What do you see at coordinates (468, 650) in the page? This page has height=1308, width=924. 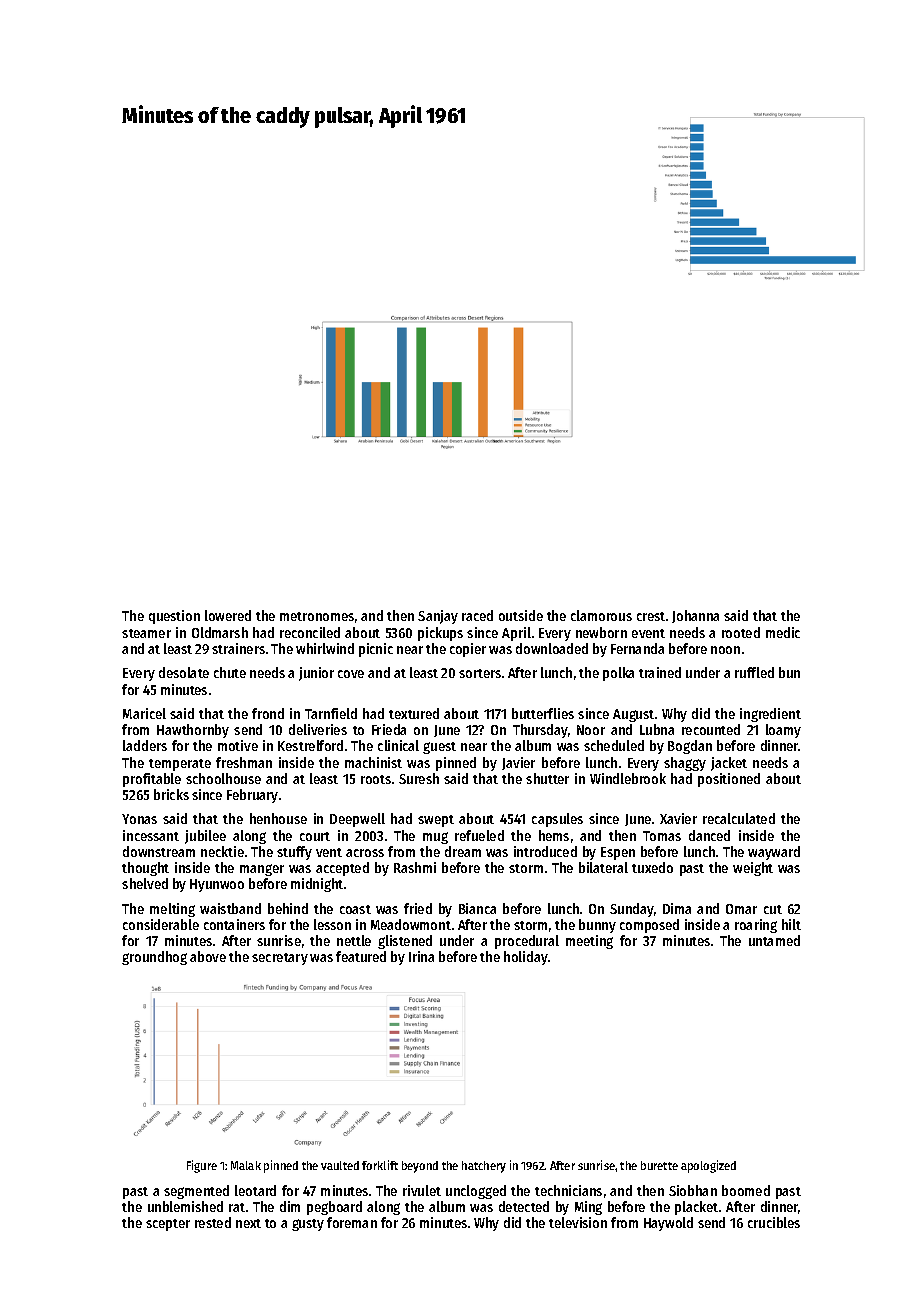 I see `copier` at bounding box center [468, 650].
